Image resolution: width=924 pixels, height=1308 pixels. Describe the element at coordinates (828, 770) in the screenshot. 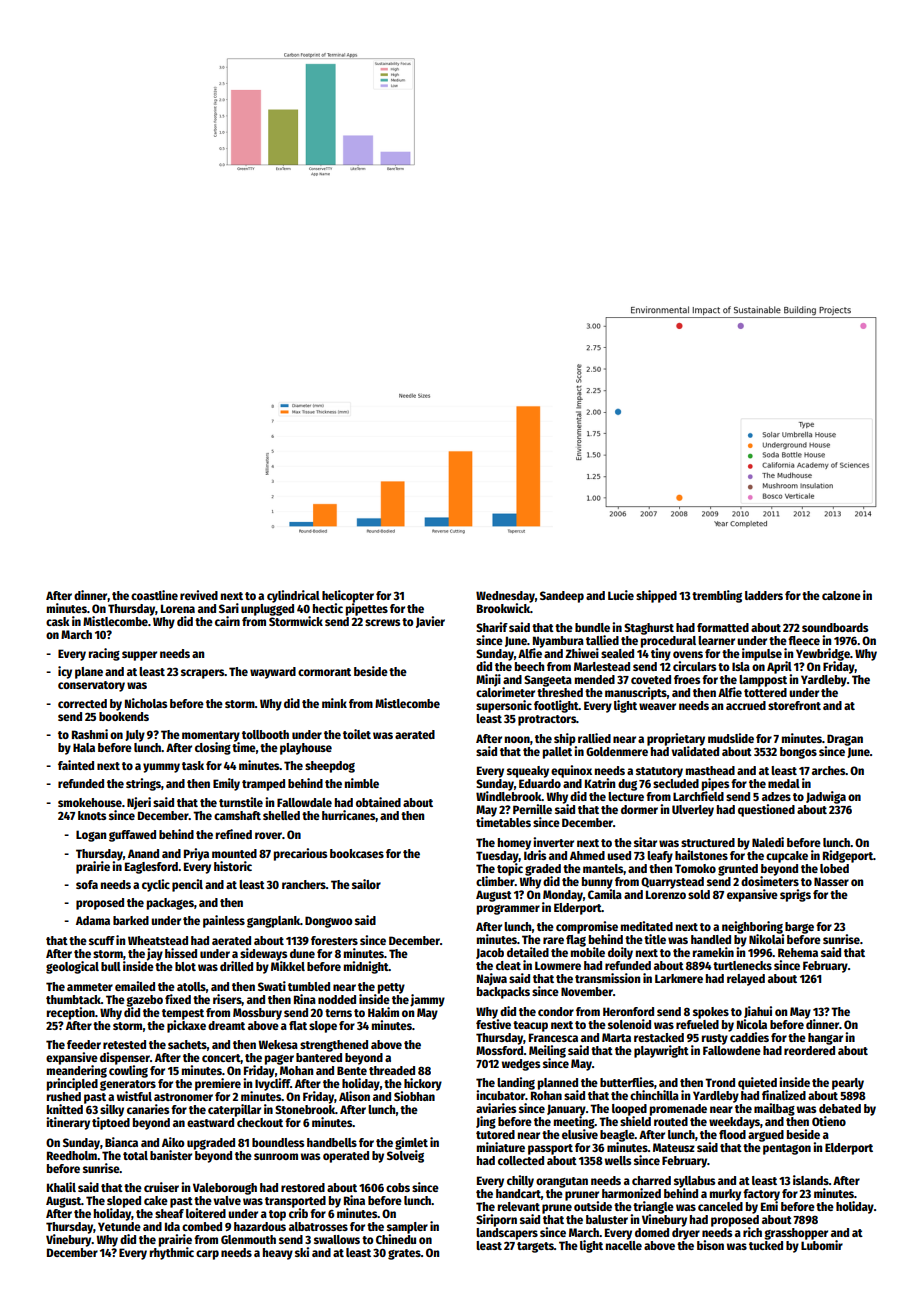

I see `arches` at that location.
